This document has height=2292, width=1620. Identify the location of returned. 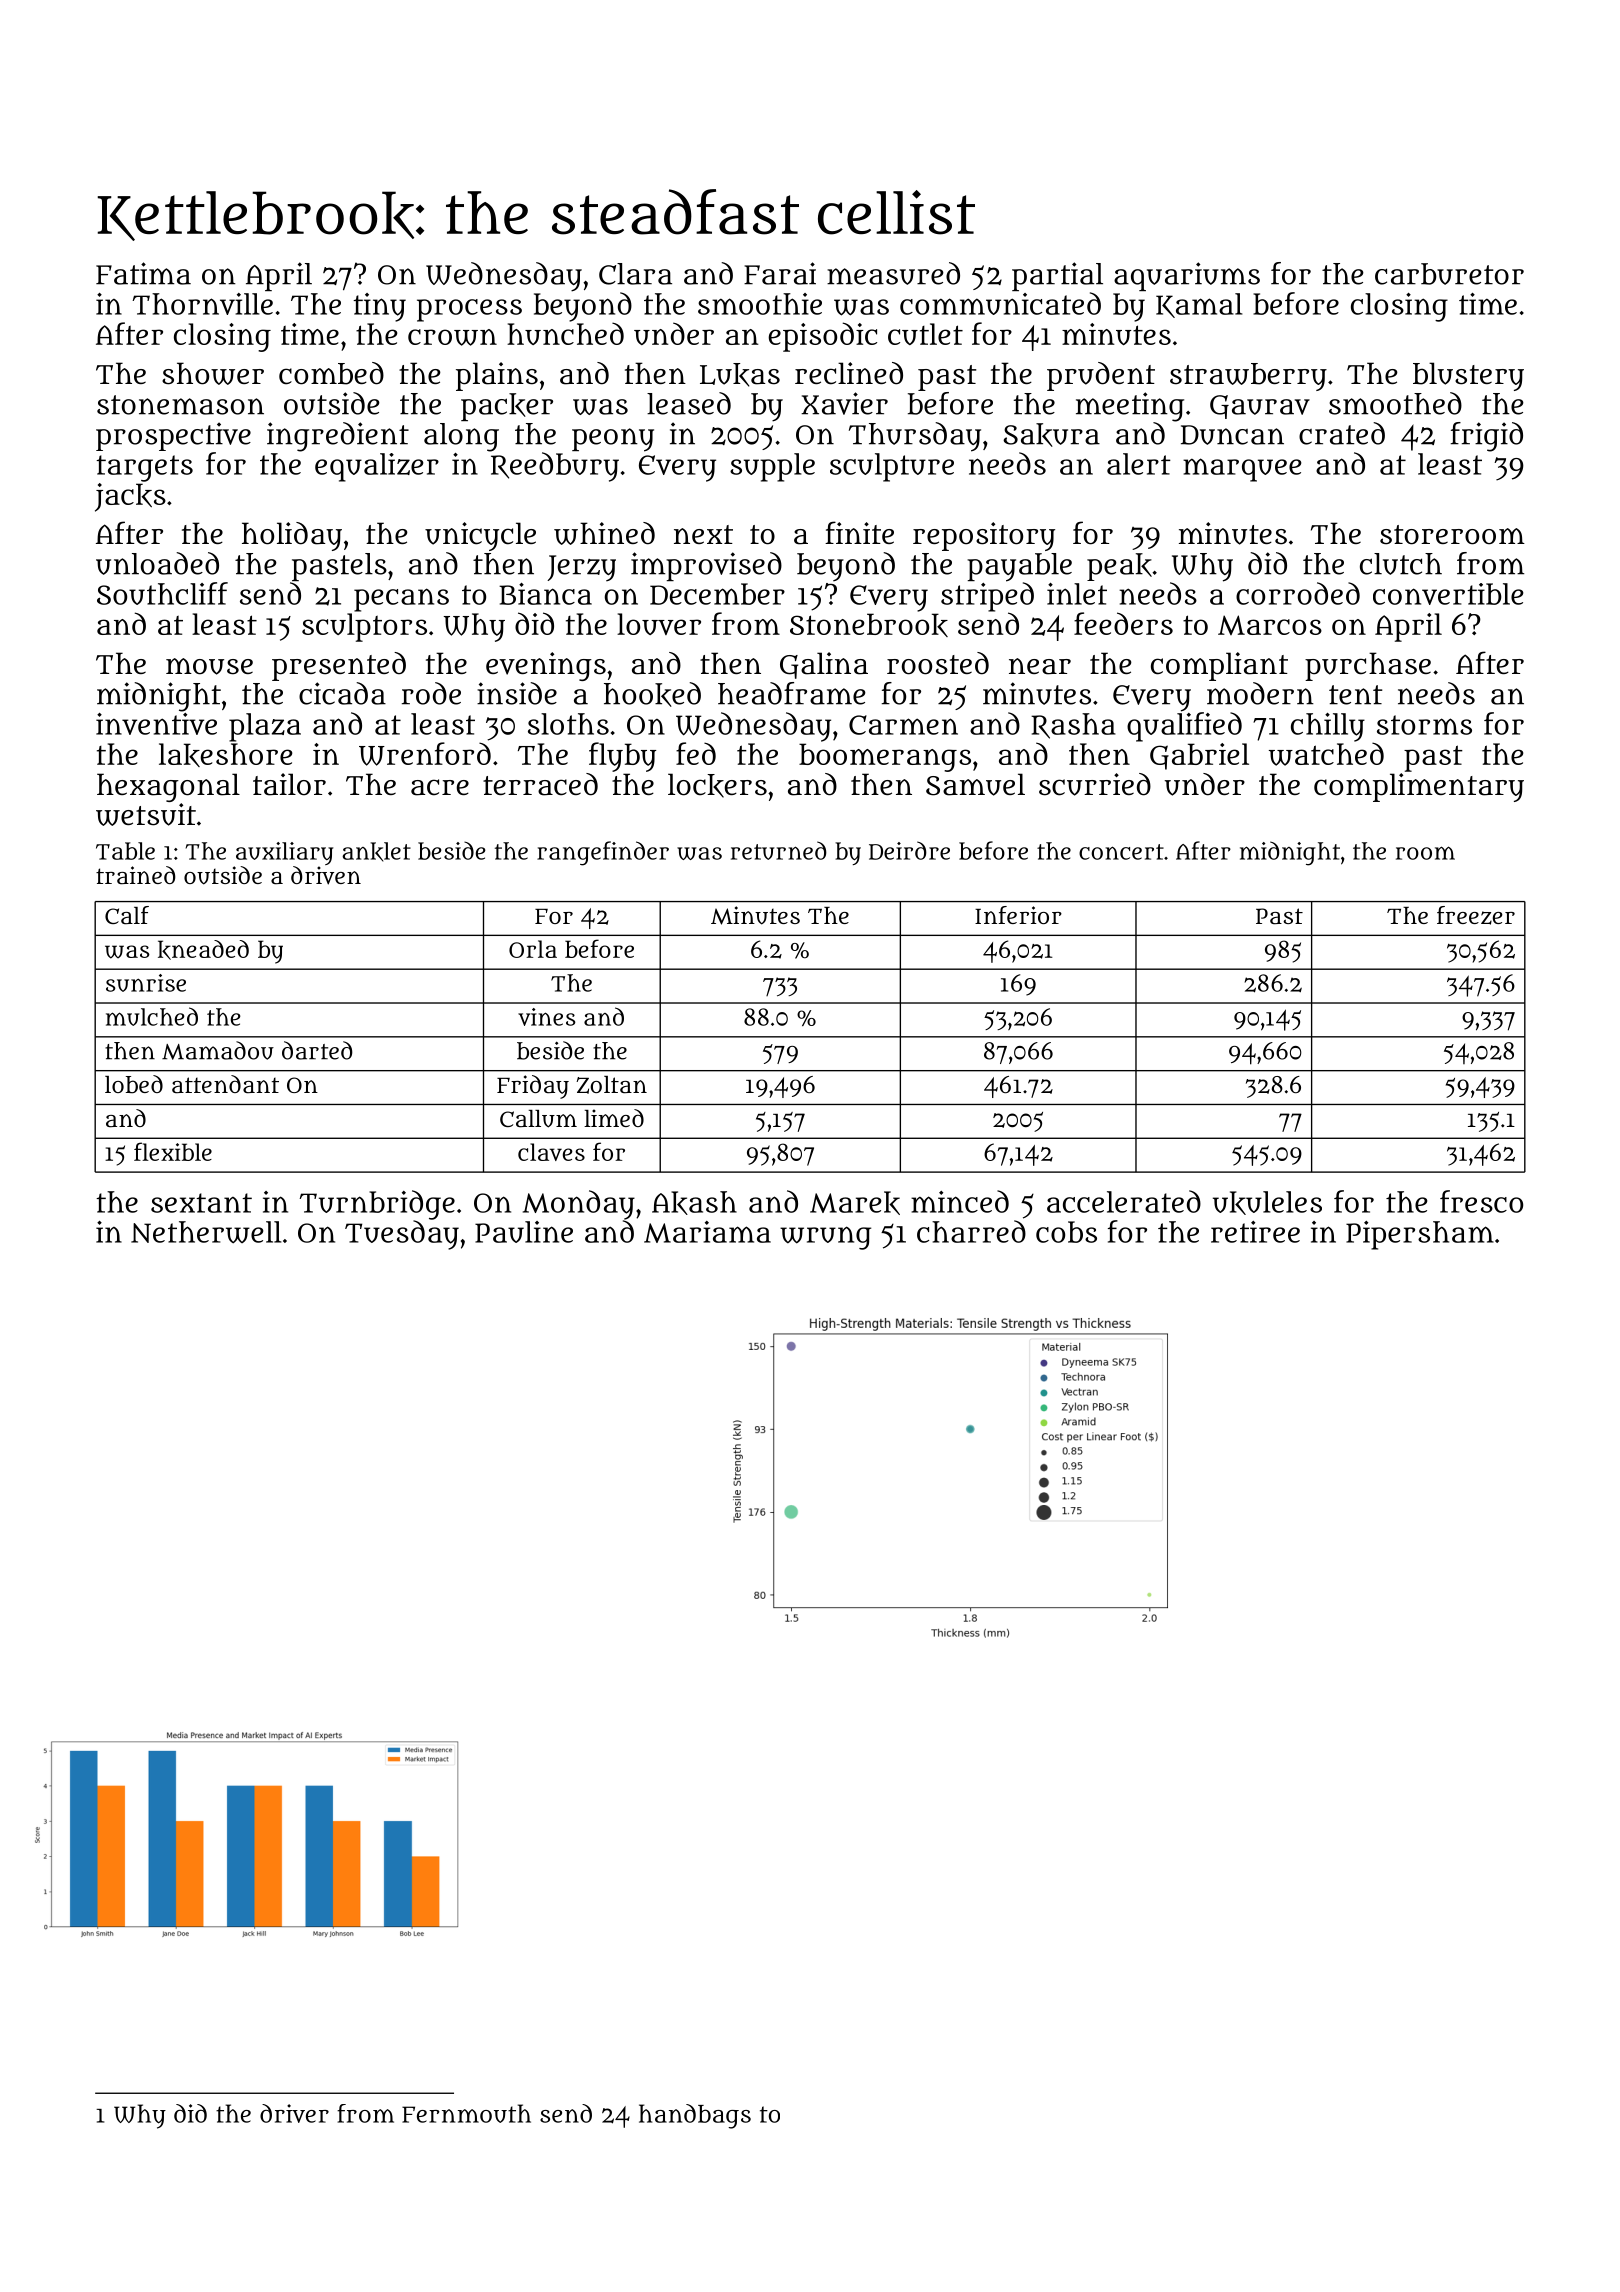
(779, 850).
